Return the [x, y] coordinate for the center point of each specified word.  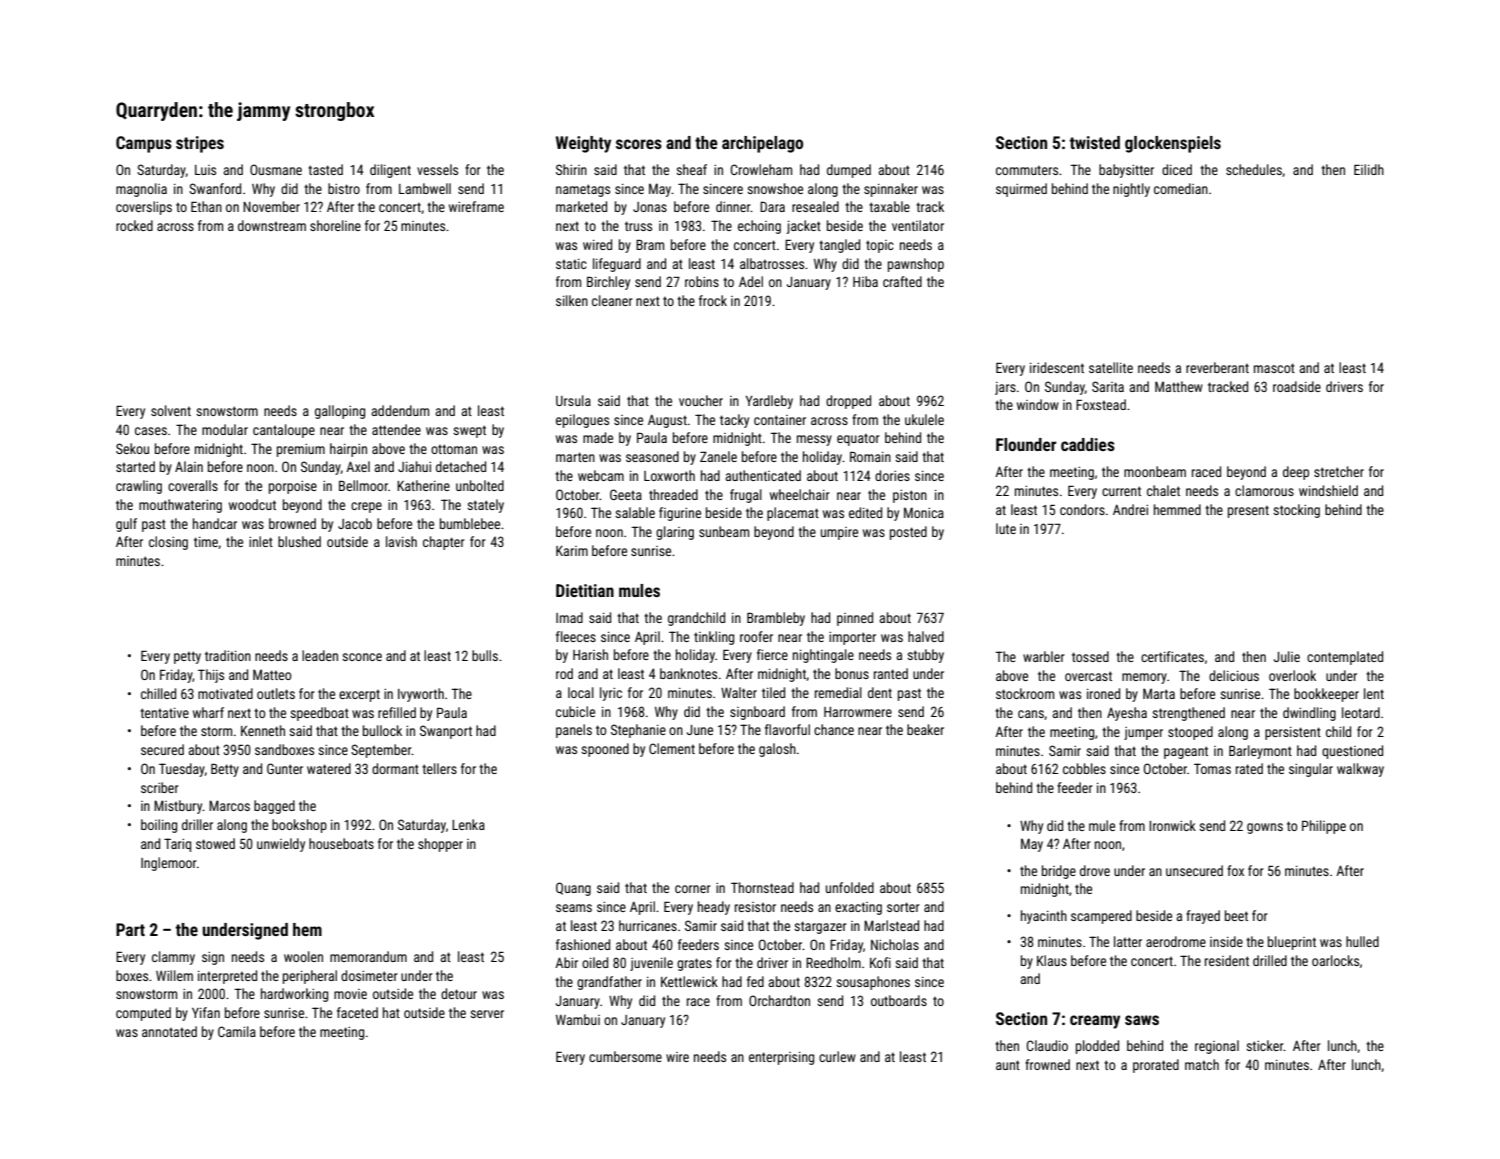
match [1202, 1064]
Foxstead [1101, 404]
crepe [366, 507]
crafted [902, 281]
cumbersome [625, 1056]
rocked [134, 225]
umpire [839, 533]
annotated [169, 1031]
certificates [1172, 656]
